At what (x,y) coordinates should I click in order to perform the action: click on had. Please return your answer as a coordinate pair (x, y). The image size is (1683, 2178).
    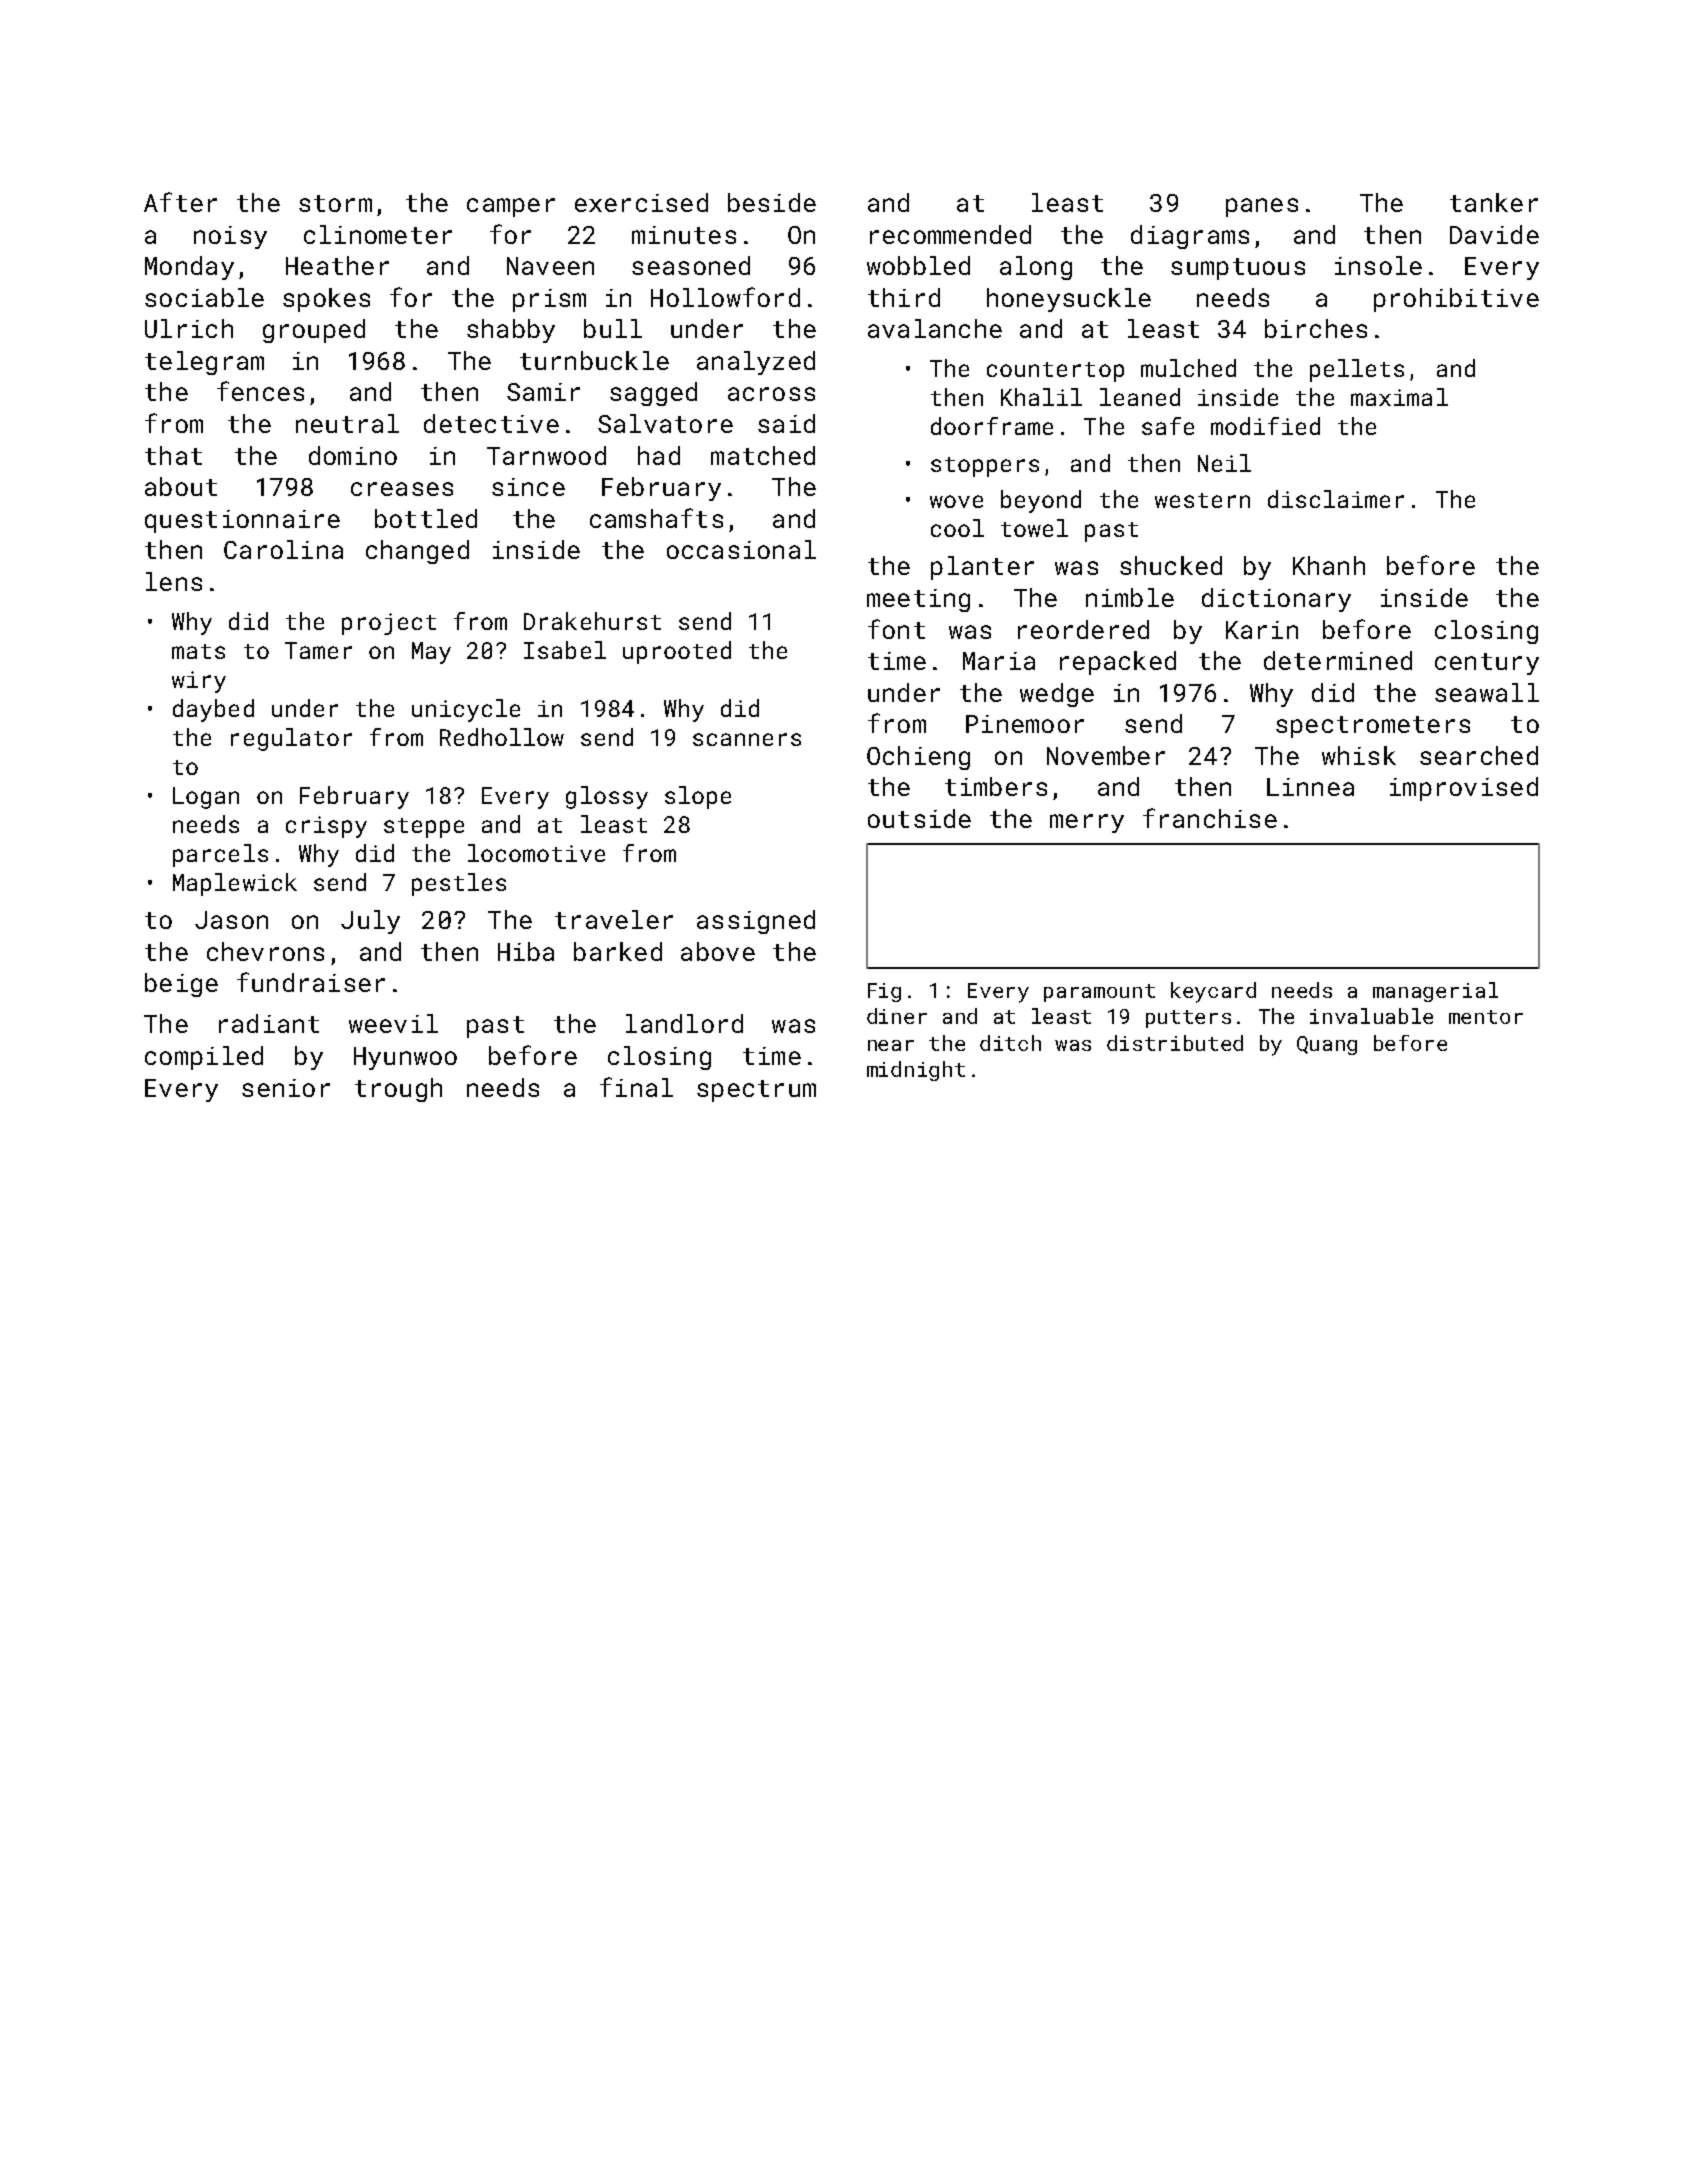
    Looking at the image, I should click on (659, 455).
